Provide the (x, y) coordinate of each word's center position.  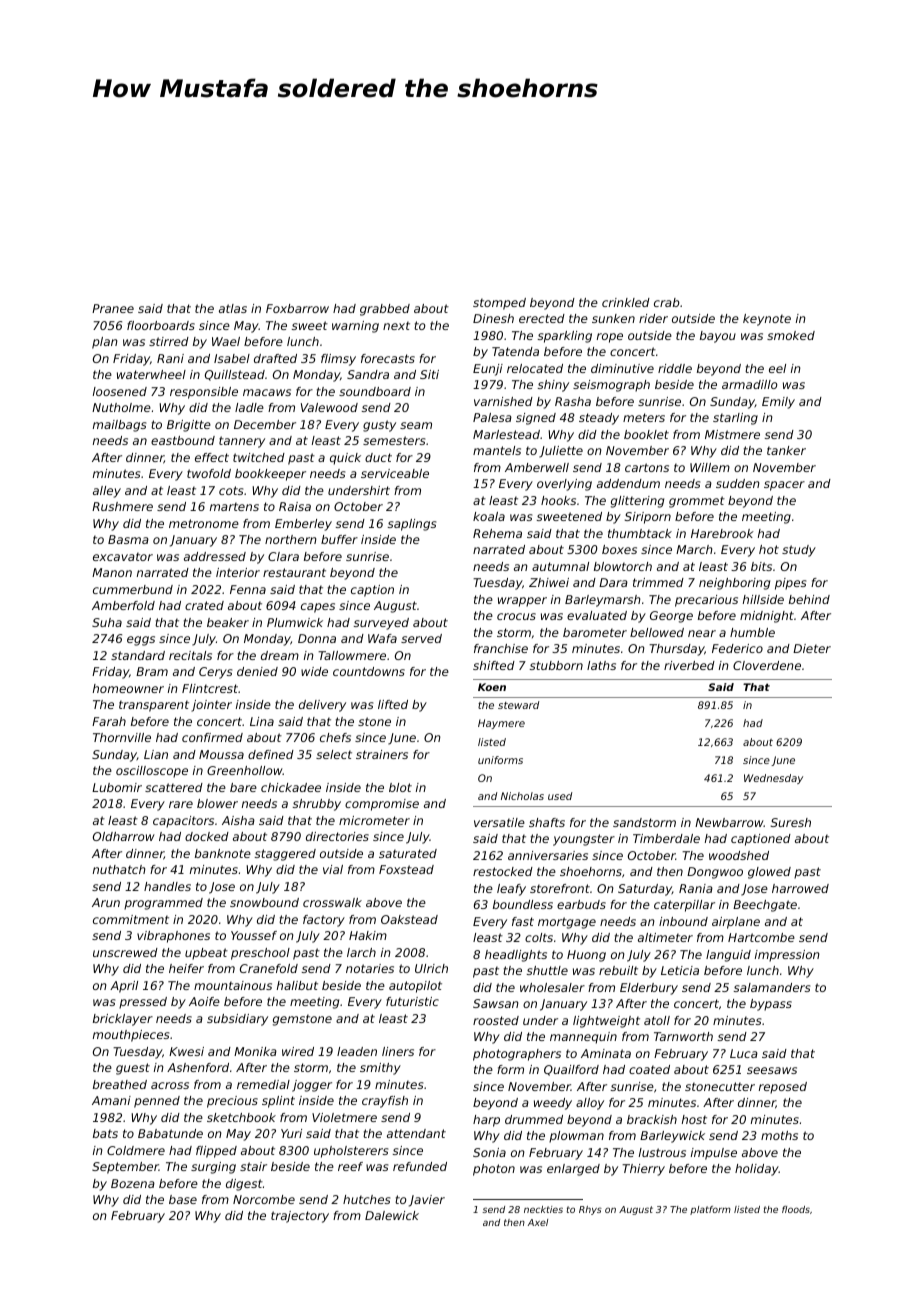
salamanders (772, 987)
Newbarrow (729, 822)
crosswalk (332, 902)
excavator (123, 556)
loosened (120, 391)
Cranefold (269, 968)
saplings (412, 525)
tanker (786, 450)
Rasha (573, 401)
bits (761, 566)
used (560, 796)
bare (243, 787)
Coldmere (136, 1150)
